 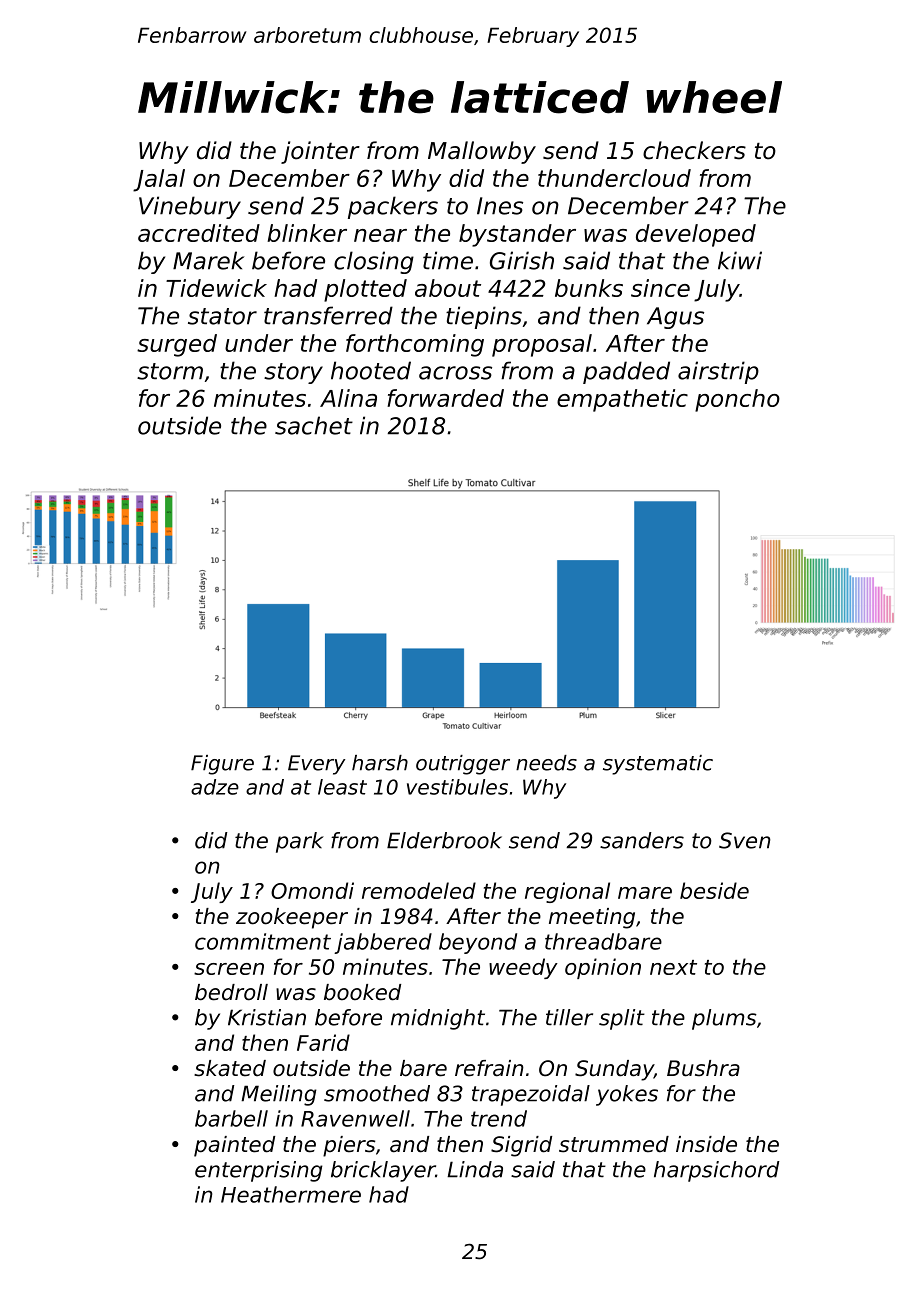 What do you see at coordinates (231, 1118) in the screenshot?
I see `barbell` at bounding box center [231, 1118].
